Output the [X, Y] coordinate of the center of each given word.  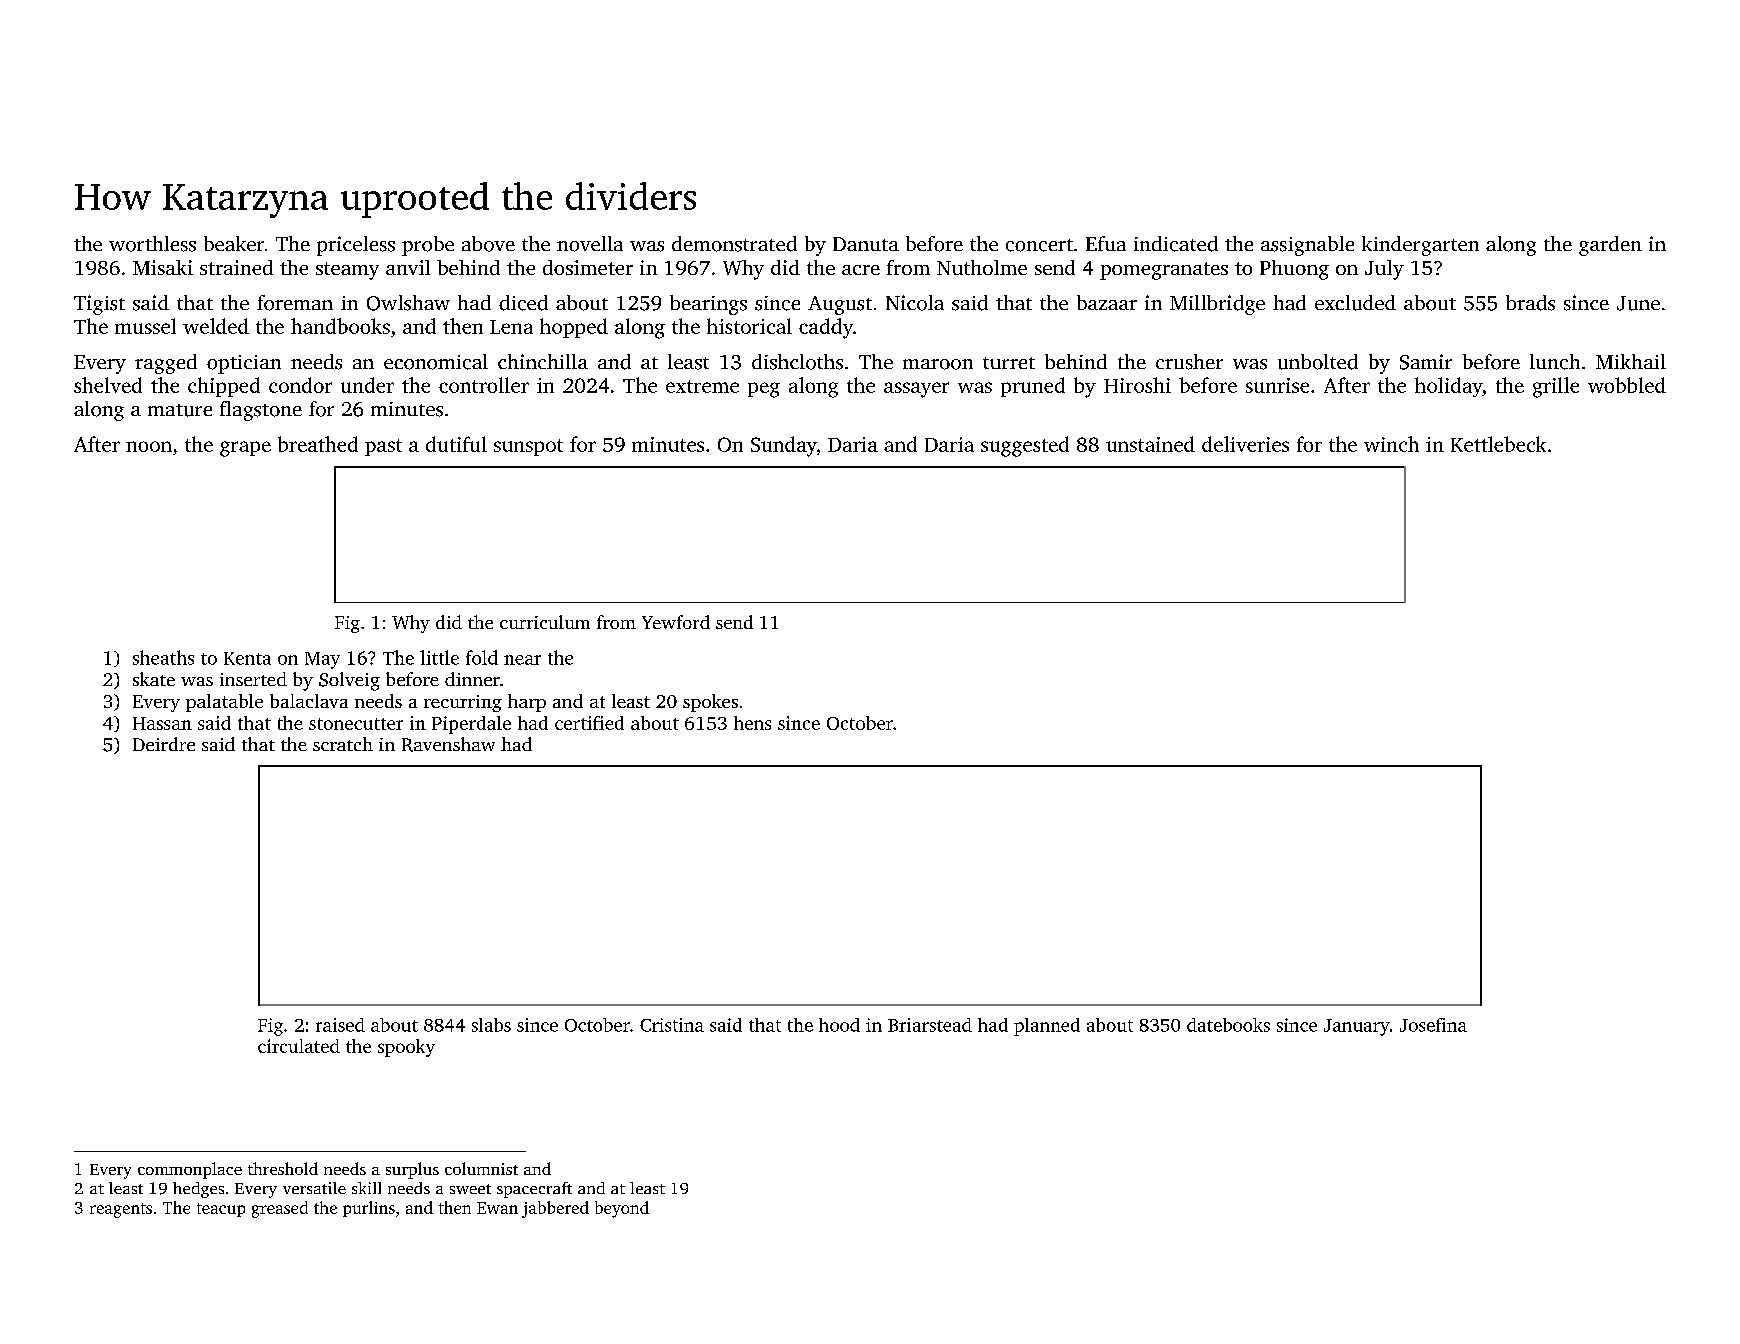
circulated [299, 1046]
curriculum [545, 622]
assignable [1307, 246]
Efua [1106, 243]
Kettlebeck [1498, 444]
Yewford [676, 622]
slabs [491, 1025]
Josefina [1433, 1025]
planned [1047, 1027]
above [488, 244]
